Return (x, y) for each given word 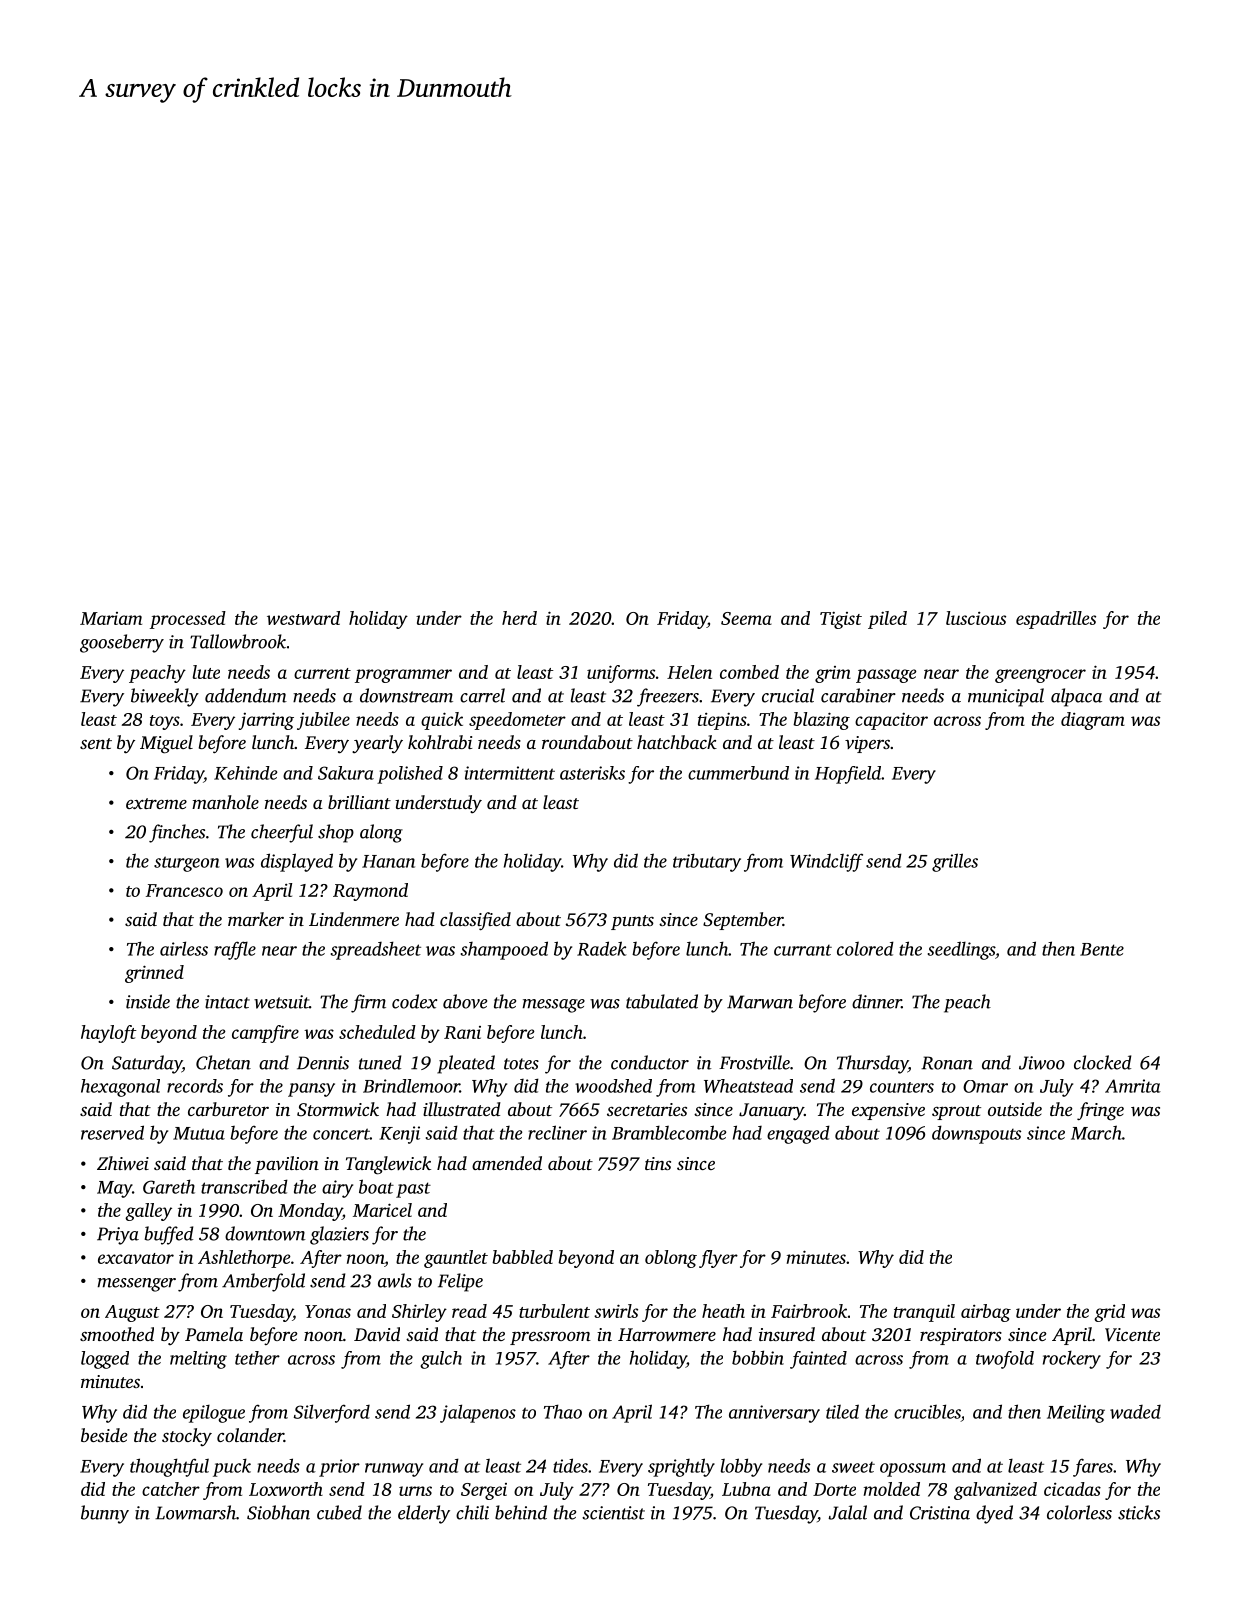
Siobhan (278, 1512)
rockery (1072, 1359)
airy (337, 1189)
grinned (154, 974)
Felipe (460, 1282)
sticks (1139, 1512)
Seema (746, 618)
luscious (976, 618)
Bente (1102, 949)
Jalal (847, 1512)
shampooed (504, 950)
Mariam (111, 618)
